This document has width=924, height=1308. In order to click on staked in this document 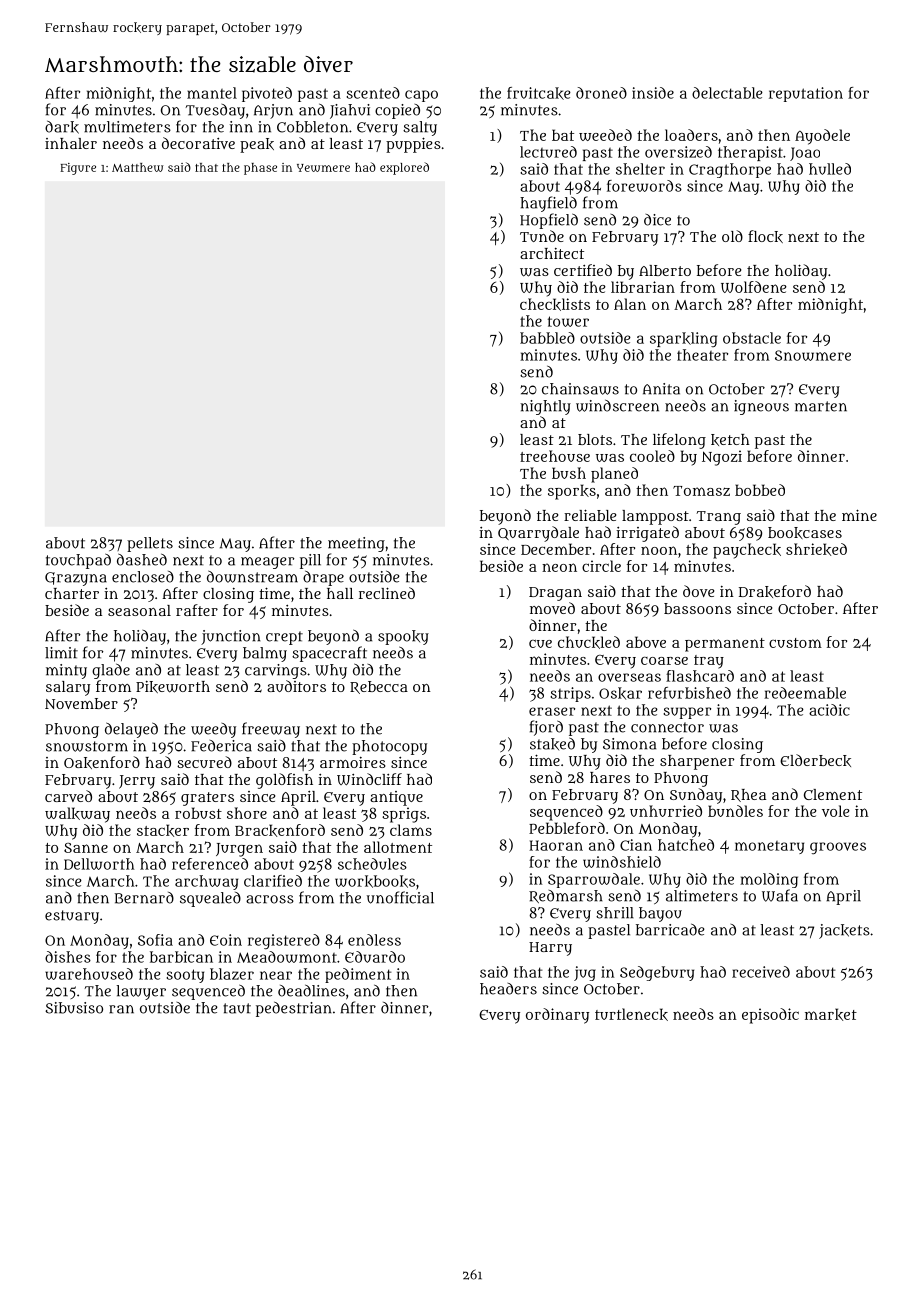, I will do `click(552, 743)`.
